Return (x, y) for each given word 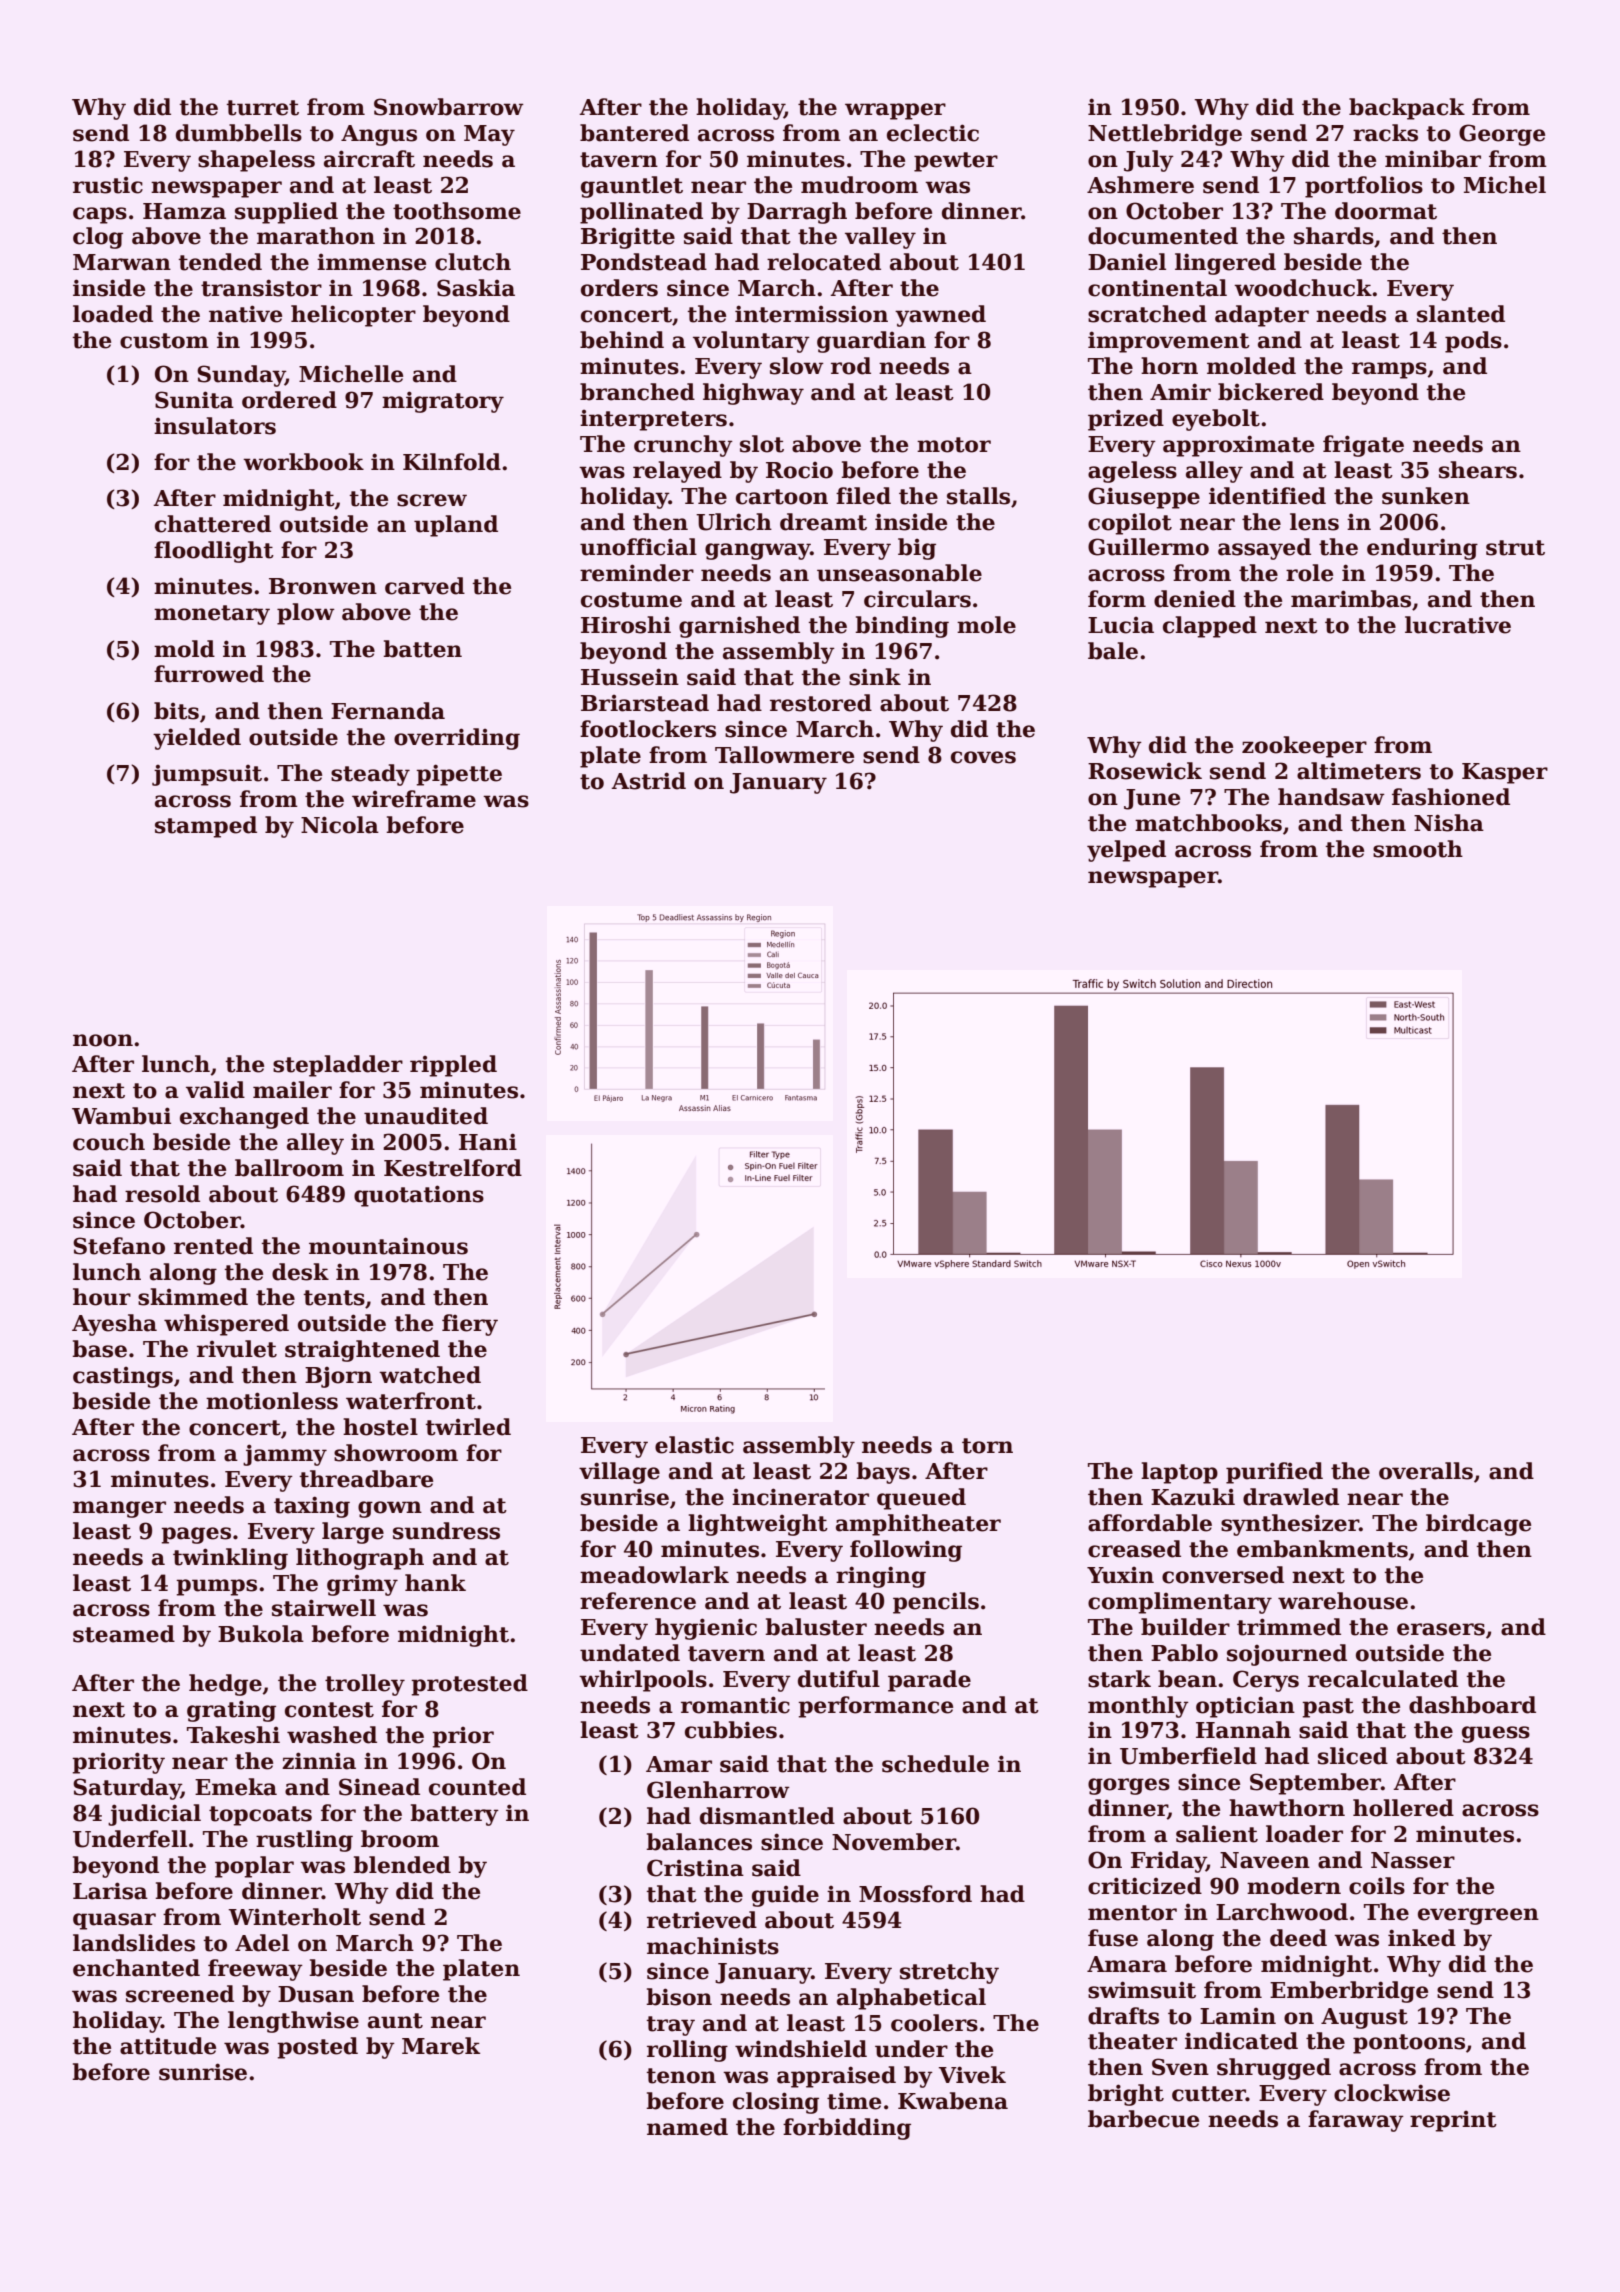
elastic (694, 1445)
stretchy (949, 1973)
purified (1274, 1473)
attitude (168, 2046)
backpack (1407, 109)
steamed (124, 1634)
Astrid (648, 781)
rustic (108, 185)
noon (103, 1040)
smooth (1418, 849)
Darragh (797, 213)
